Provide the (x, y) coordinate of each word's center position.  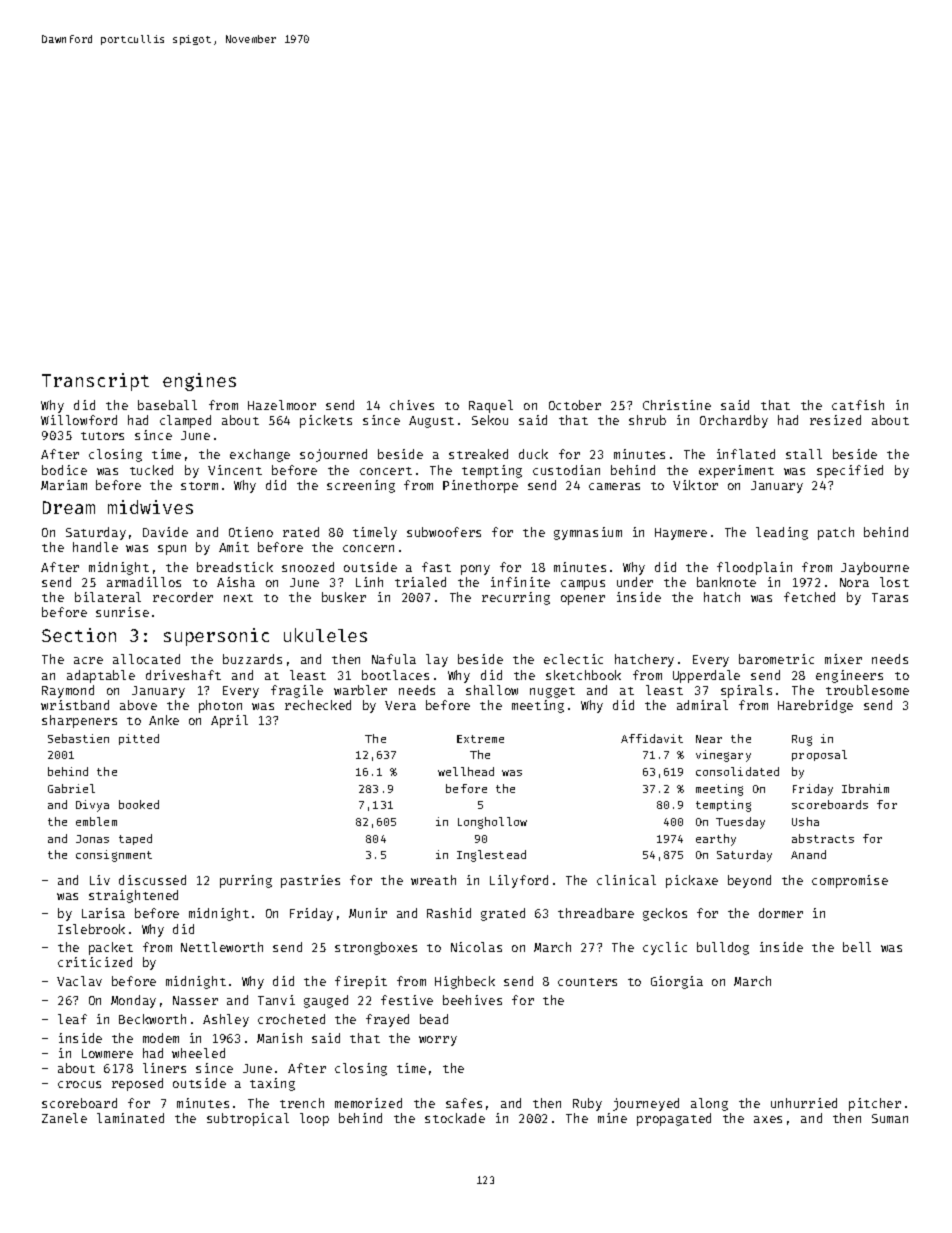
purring (246, 881)
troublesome (867, 690)
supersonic (216, 637)
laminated (130, 1118)
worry (438, 1041)
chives (412, 405)
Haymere (681, 534)
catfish (858, 405)
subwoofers (444, 532)
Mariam (64, 485)
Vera (400, 705)
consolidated (737, 771)
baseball (167, 405)
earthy (716, 840)
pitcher (875, 1104)
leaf (72, 1019)
